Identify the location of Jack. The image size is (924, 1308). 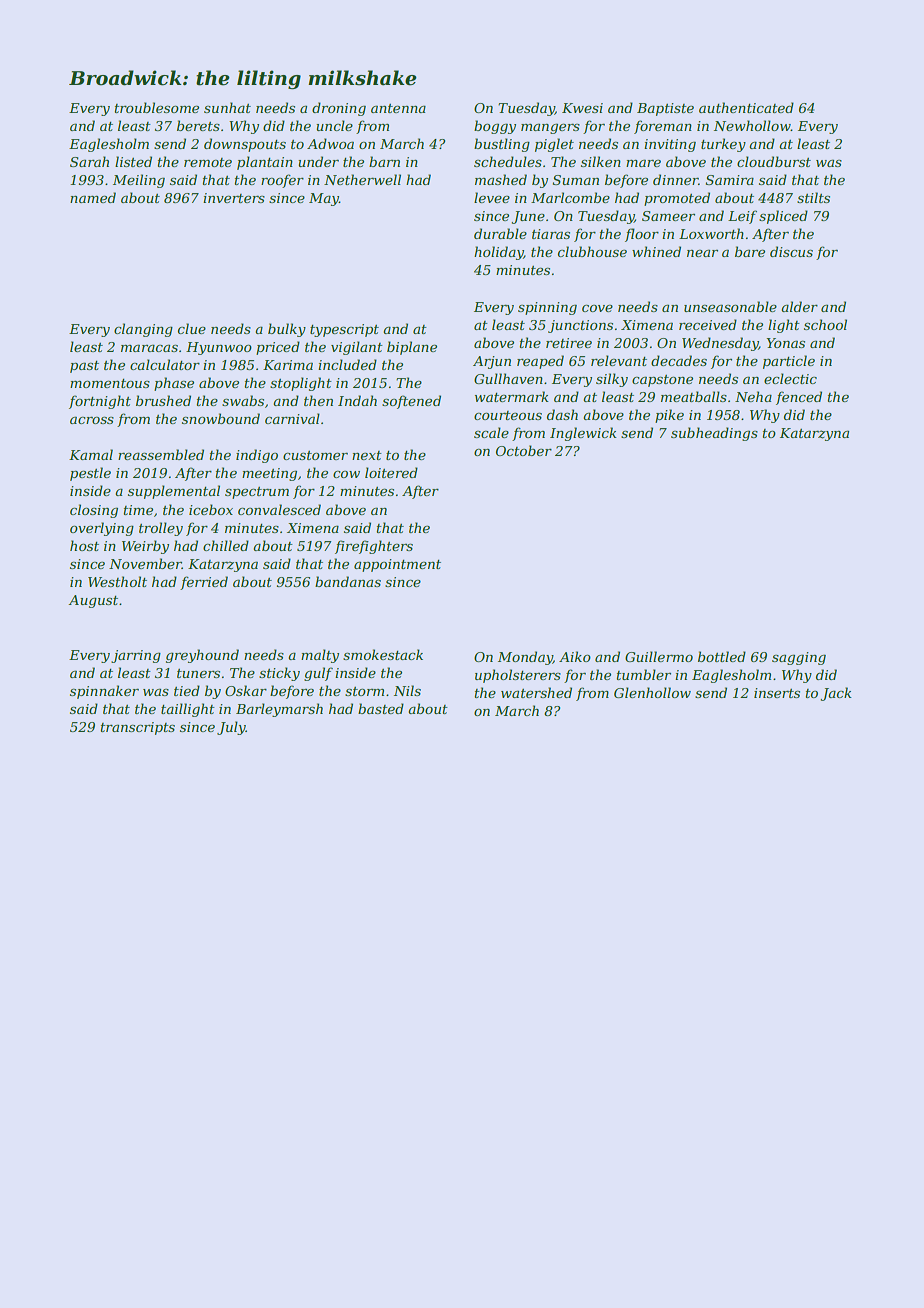
(836, 694).
